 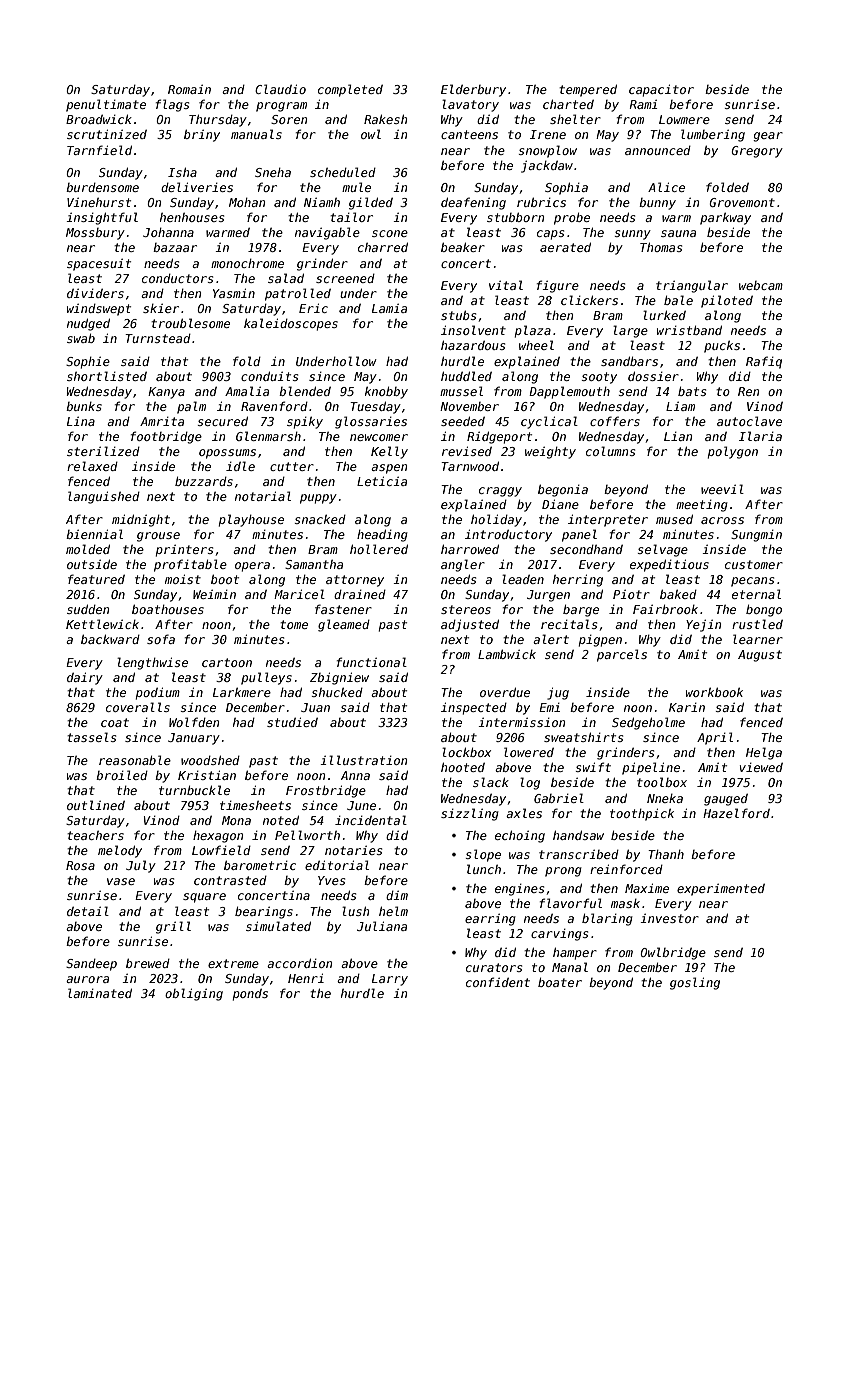 What do you see at coordinates (473, 90) in the screenshot?
I see `Elderbury` at bounding box center [473, 90].
